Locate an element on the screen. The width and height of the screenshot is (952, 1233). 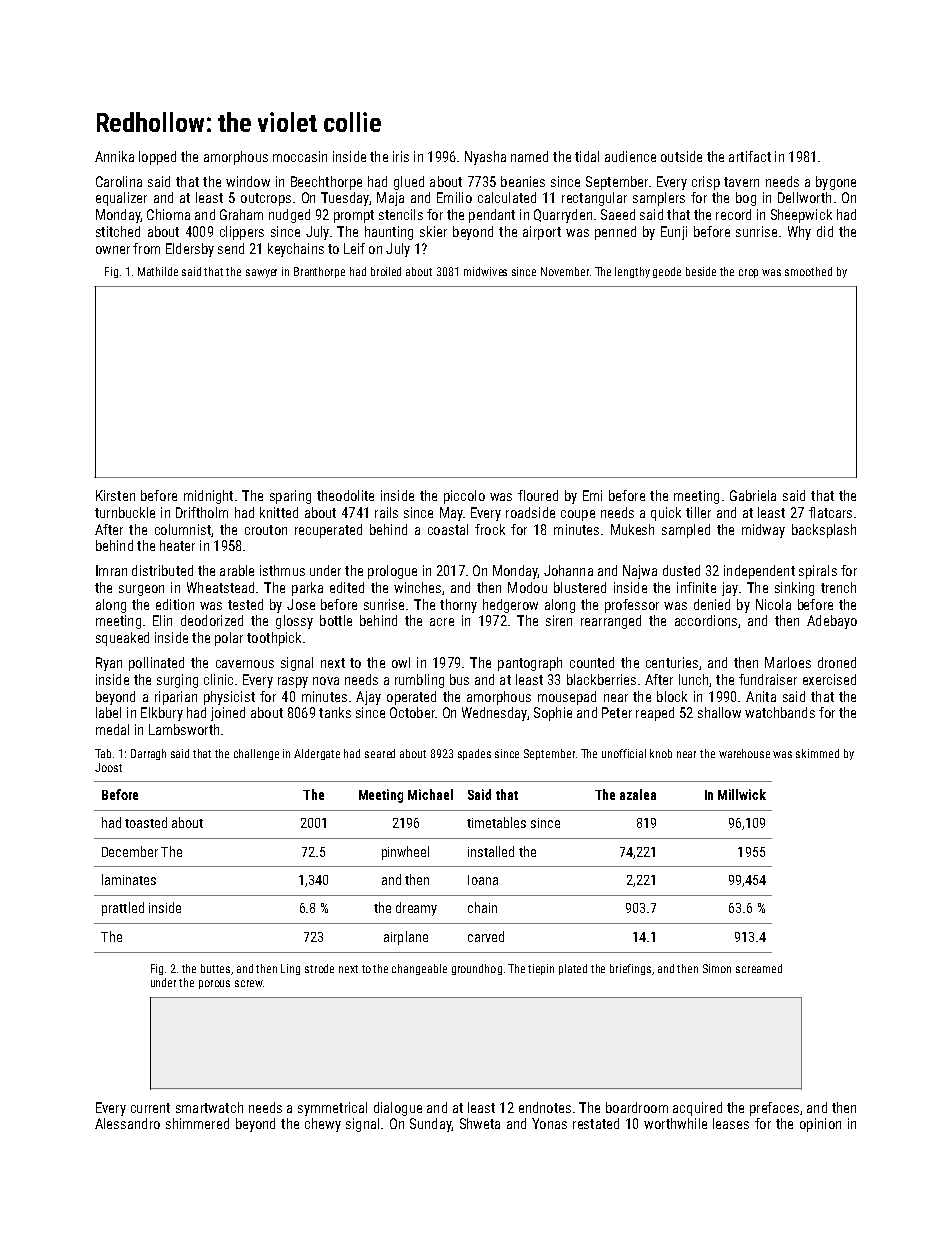
shimmered is located at coordinates (197, 1123).
